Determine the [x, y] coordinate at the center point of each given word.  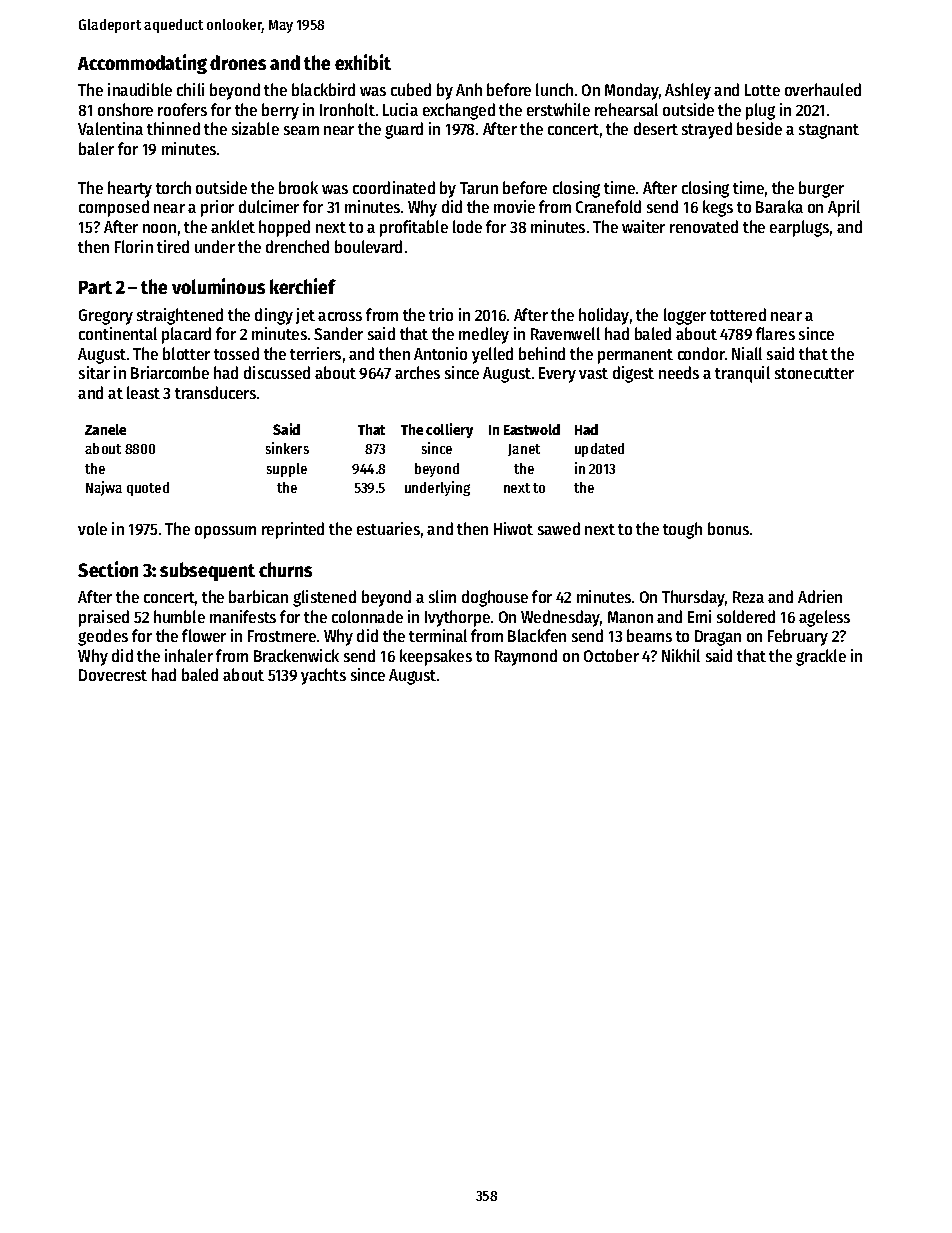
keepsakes [436, 657]
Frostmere [282, 636]
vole [92, 528]
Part [95, 287]
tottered [738, 314]
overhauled [823, 89]
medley [484, 335]
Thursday [694, 598]
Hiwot [513, 528]
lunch [554, 89]
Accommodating [142, 64]
